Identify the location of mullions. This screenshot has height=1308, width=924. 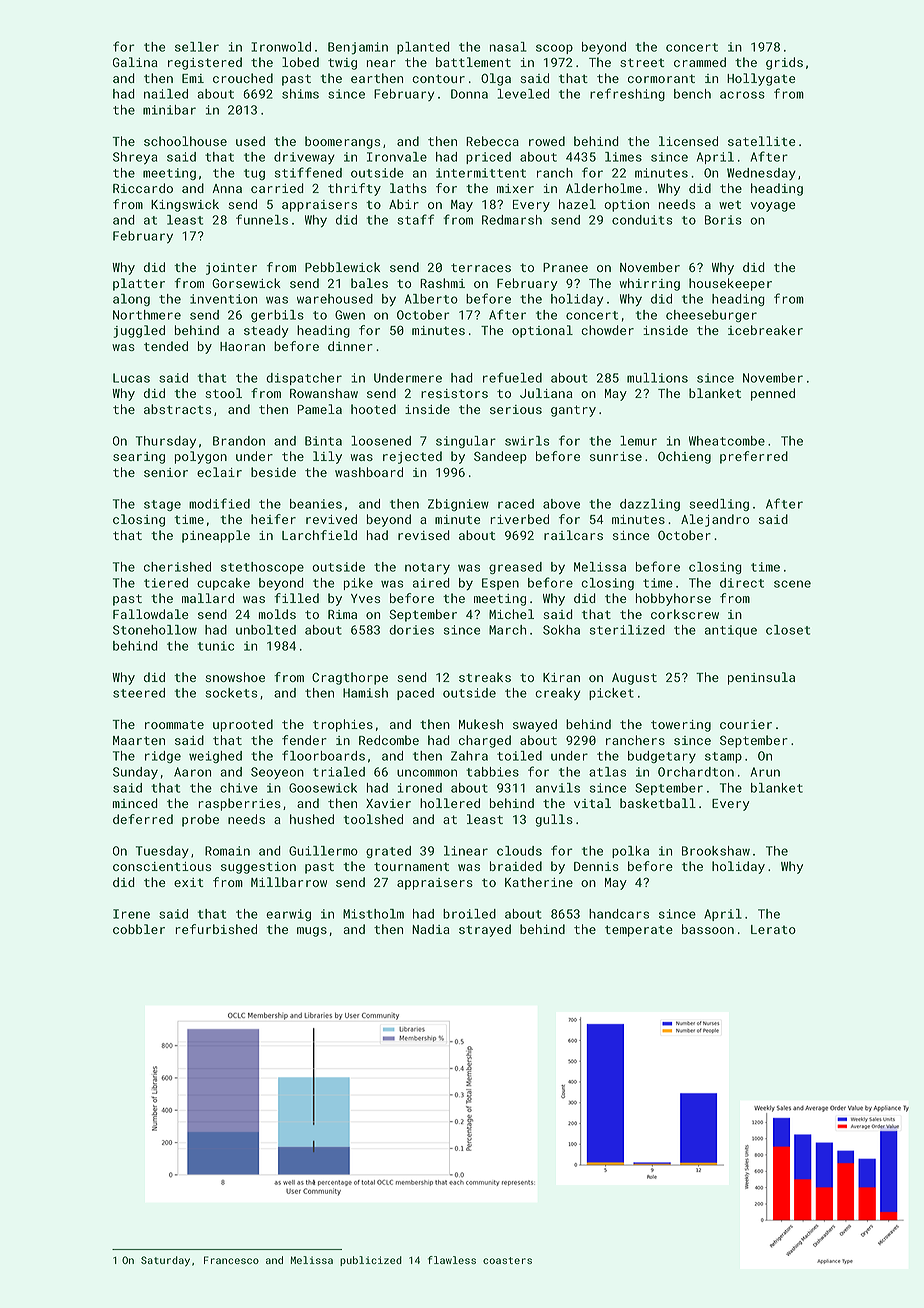
(657, 378).
